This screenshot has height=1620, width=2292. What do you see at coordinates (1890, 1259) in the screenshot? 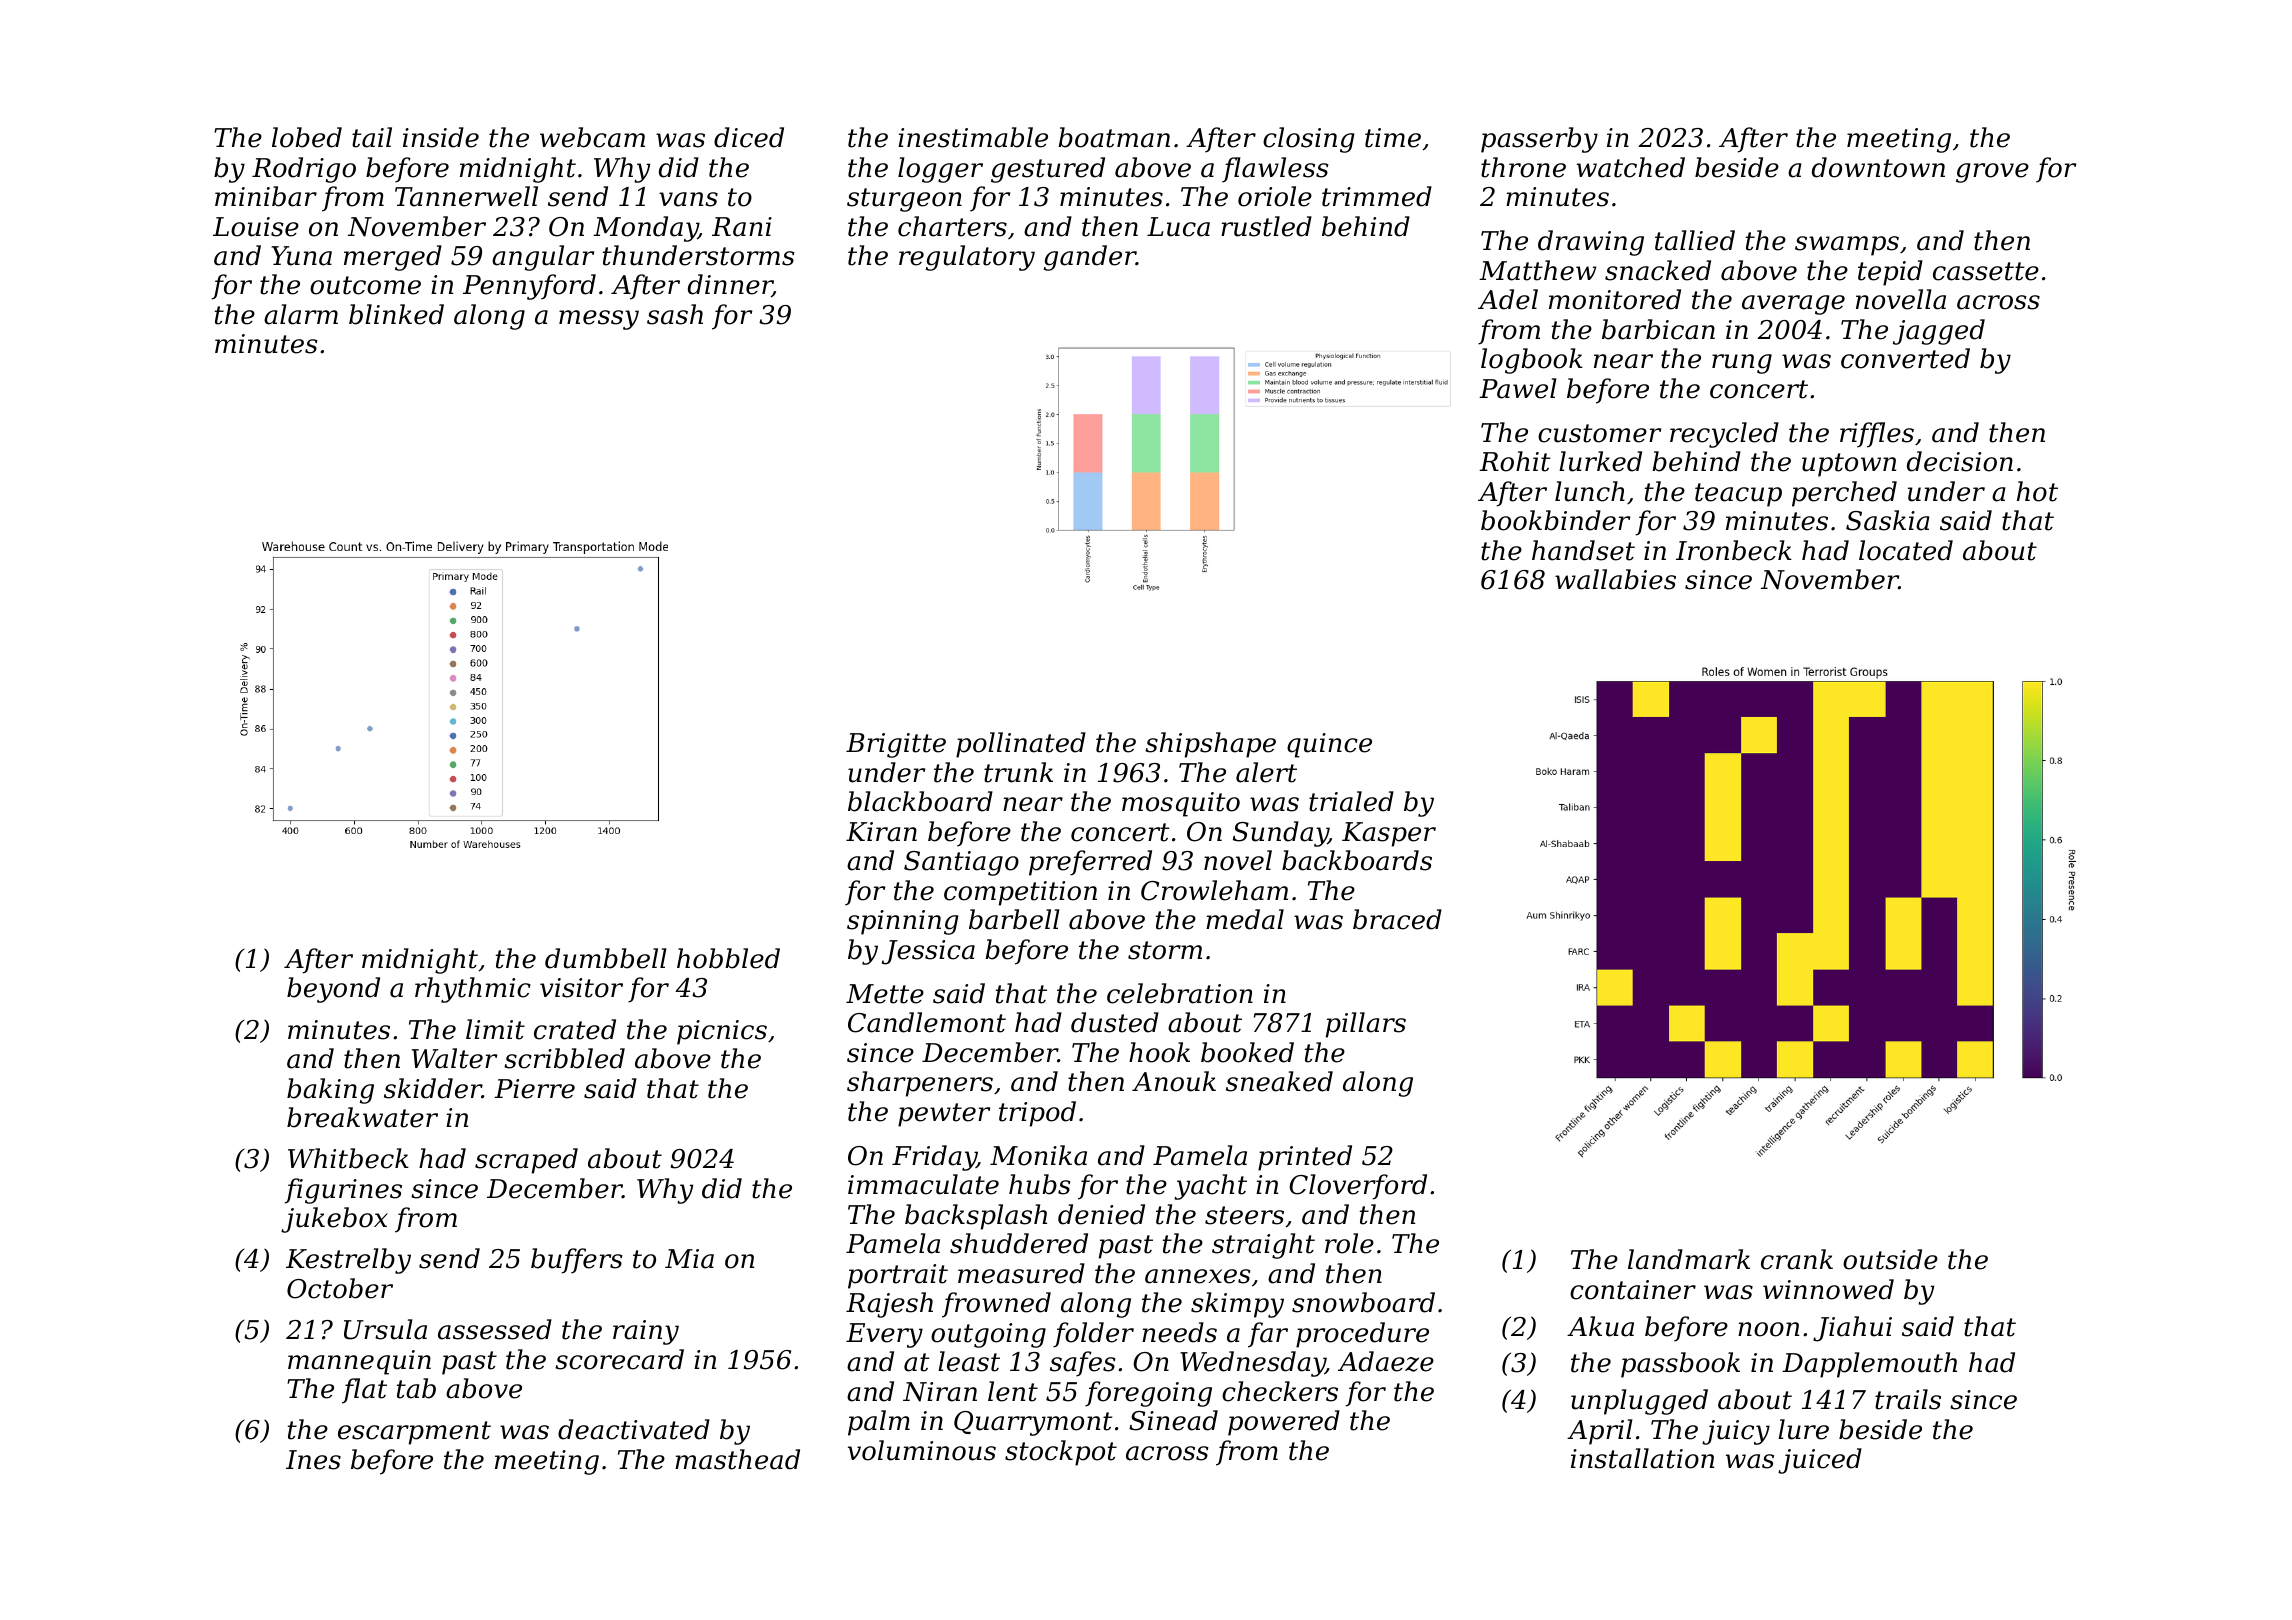
I see `outside` at bounding box center [1890, 1259].
